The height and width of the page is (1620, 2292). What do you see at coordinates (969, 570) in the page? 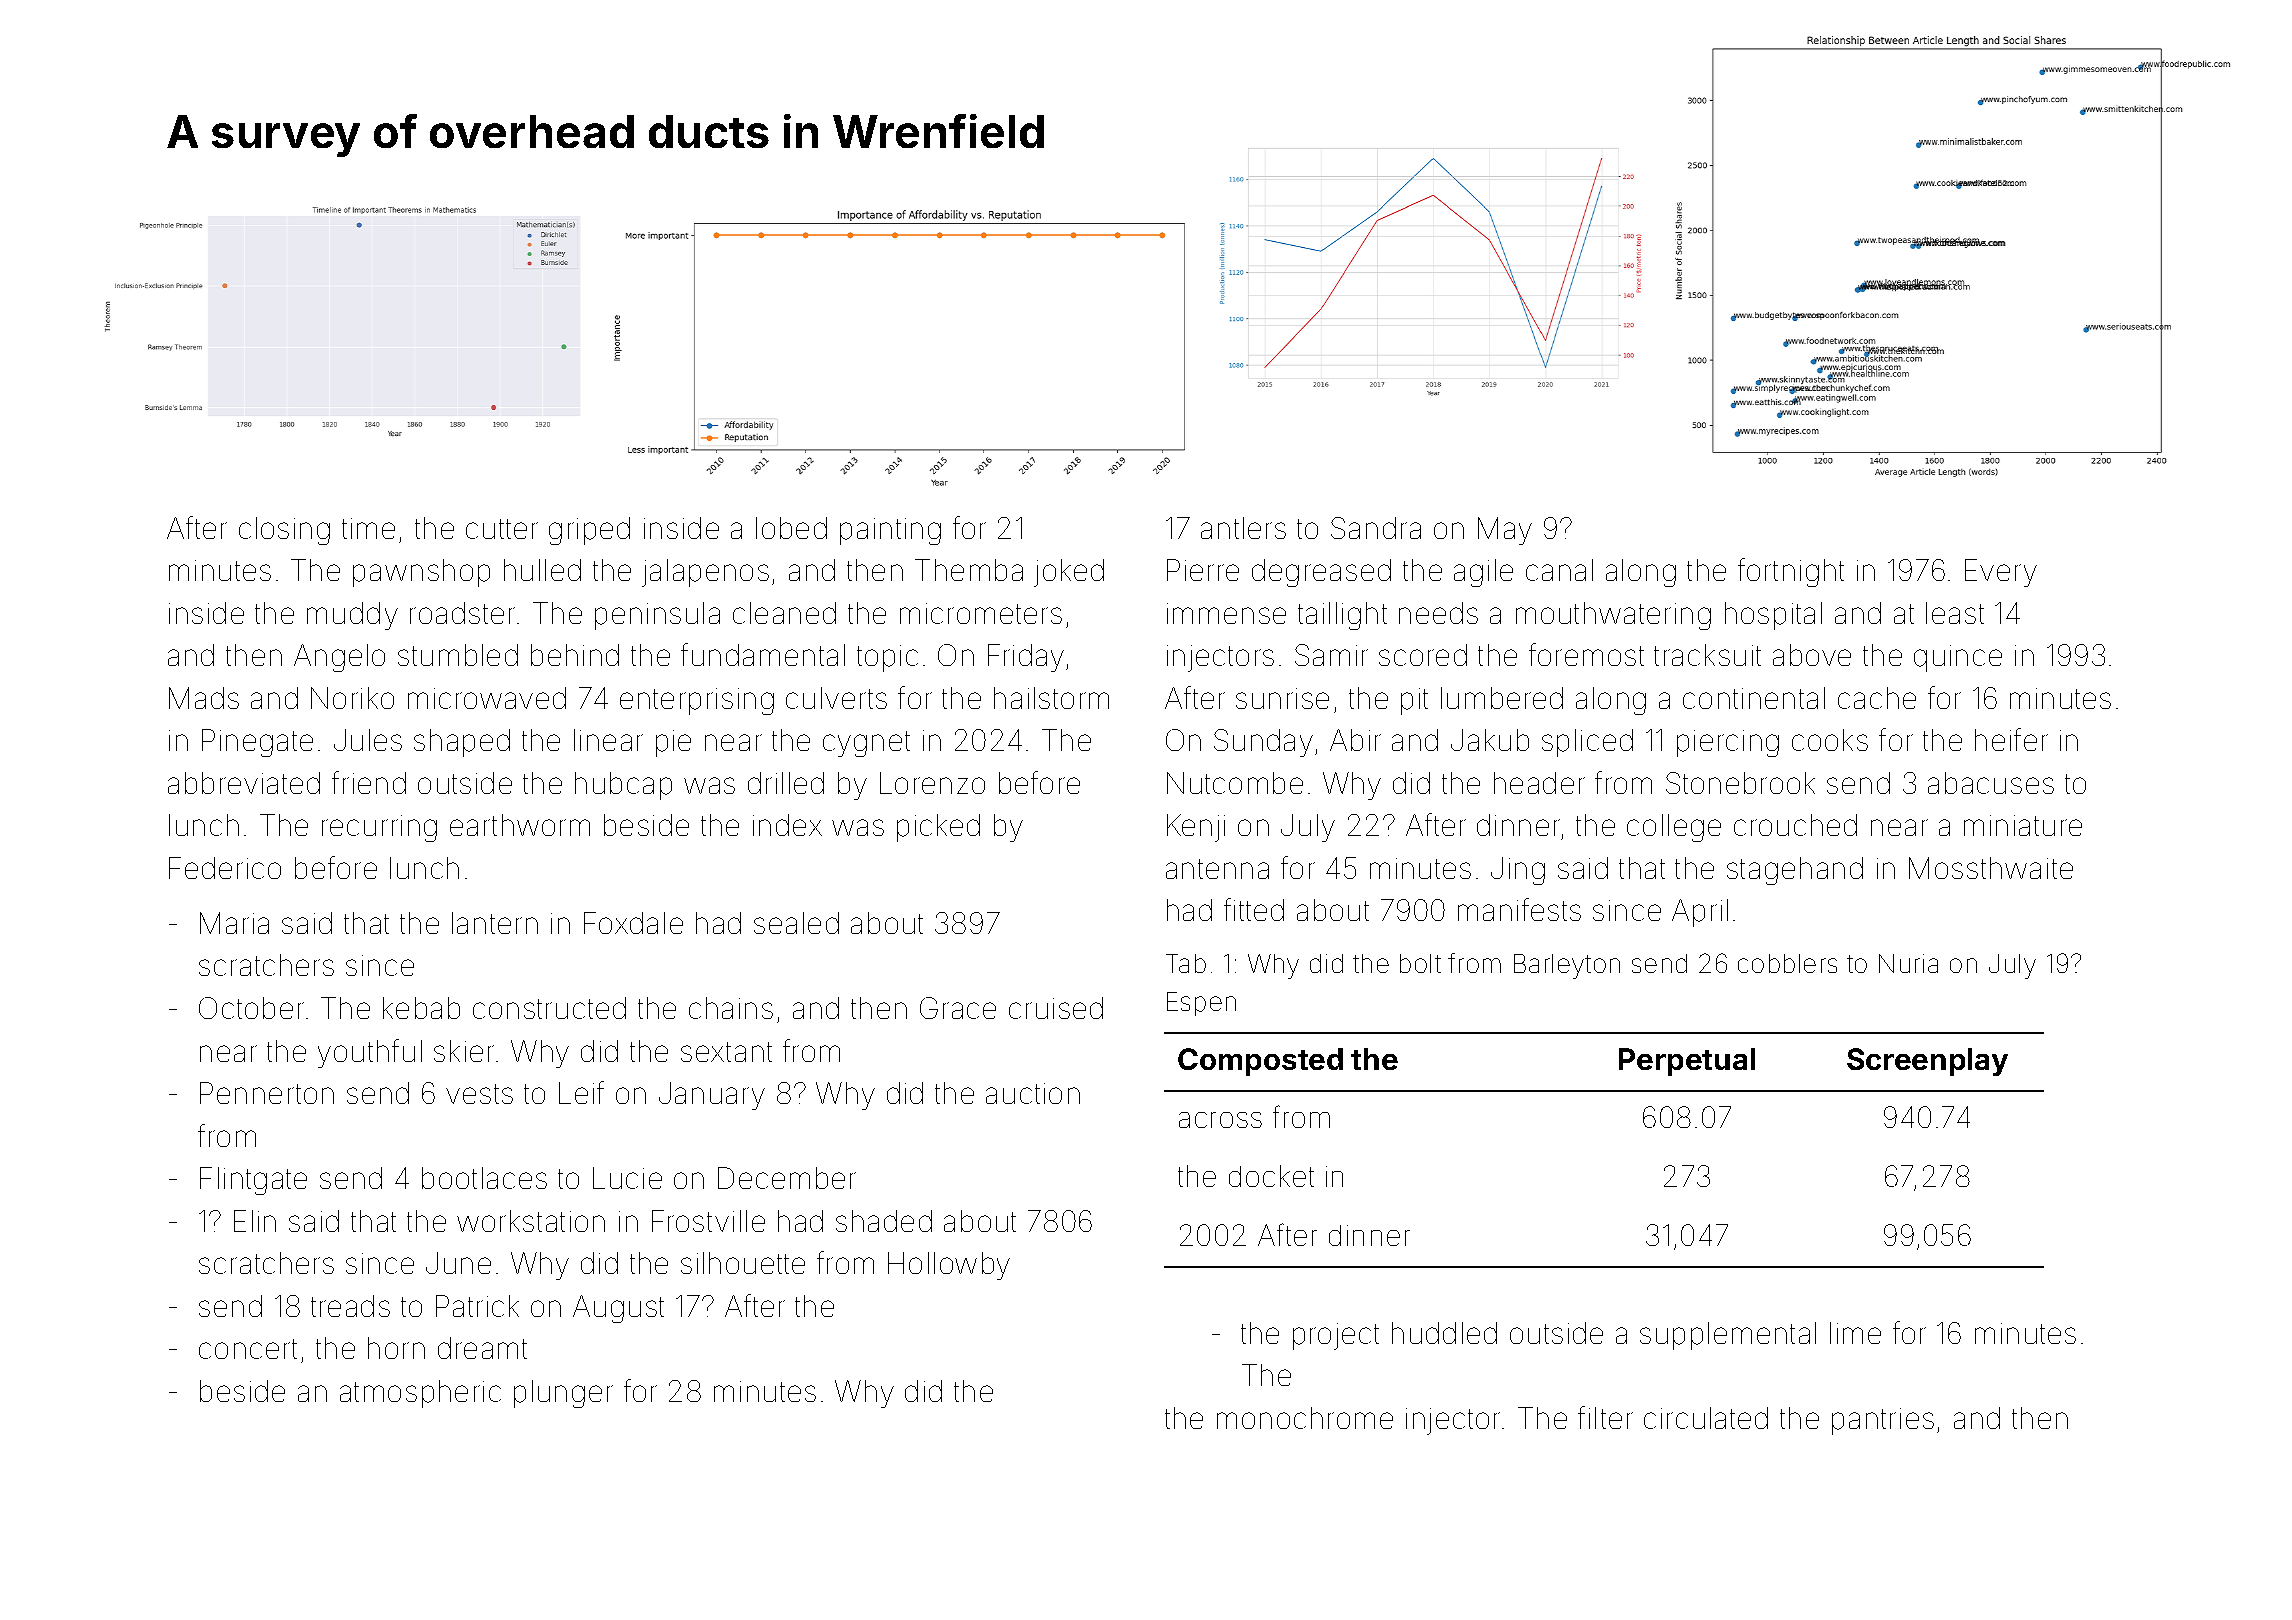
I see `Themba` at bounding box center [969, 570].
